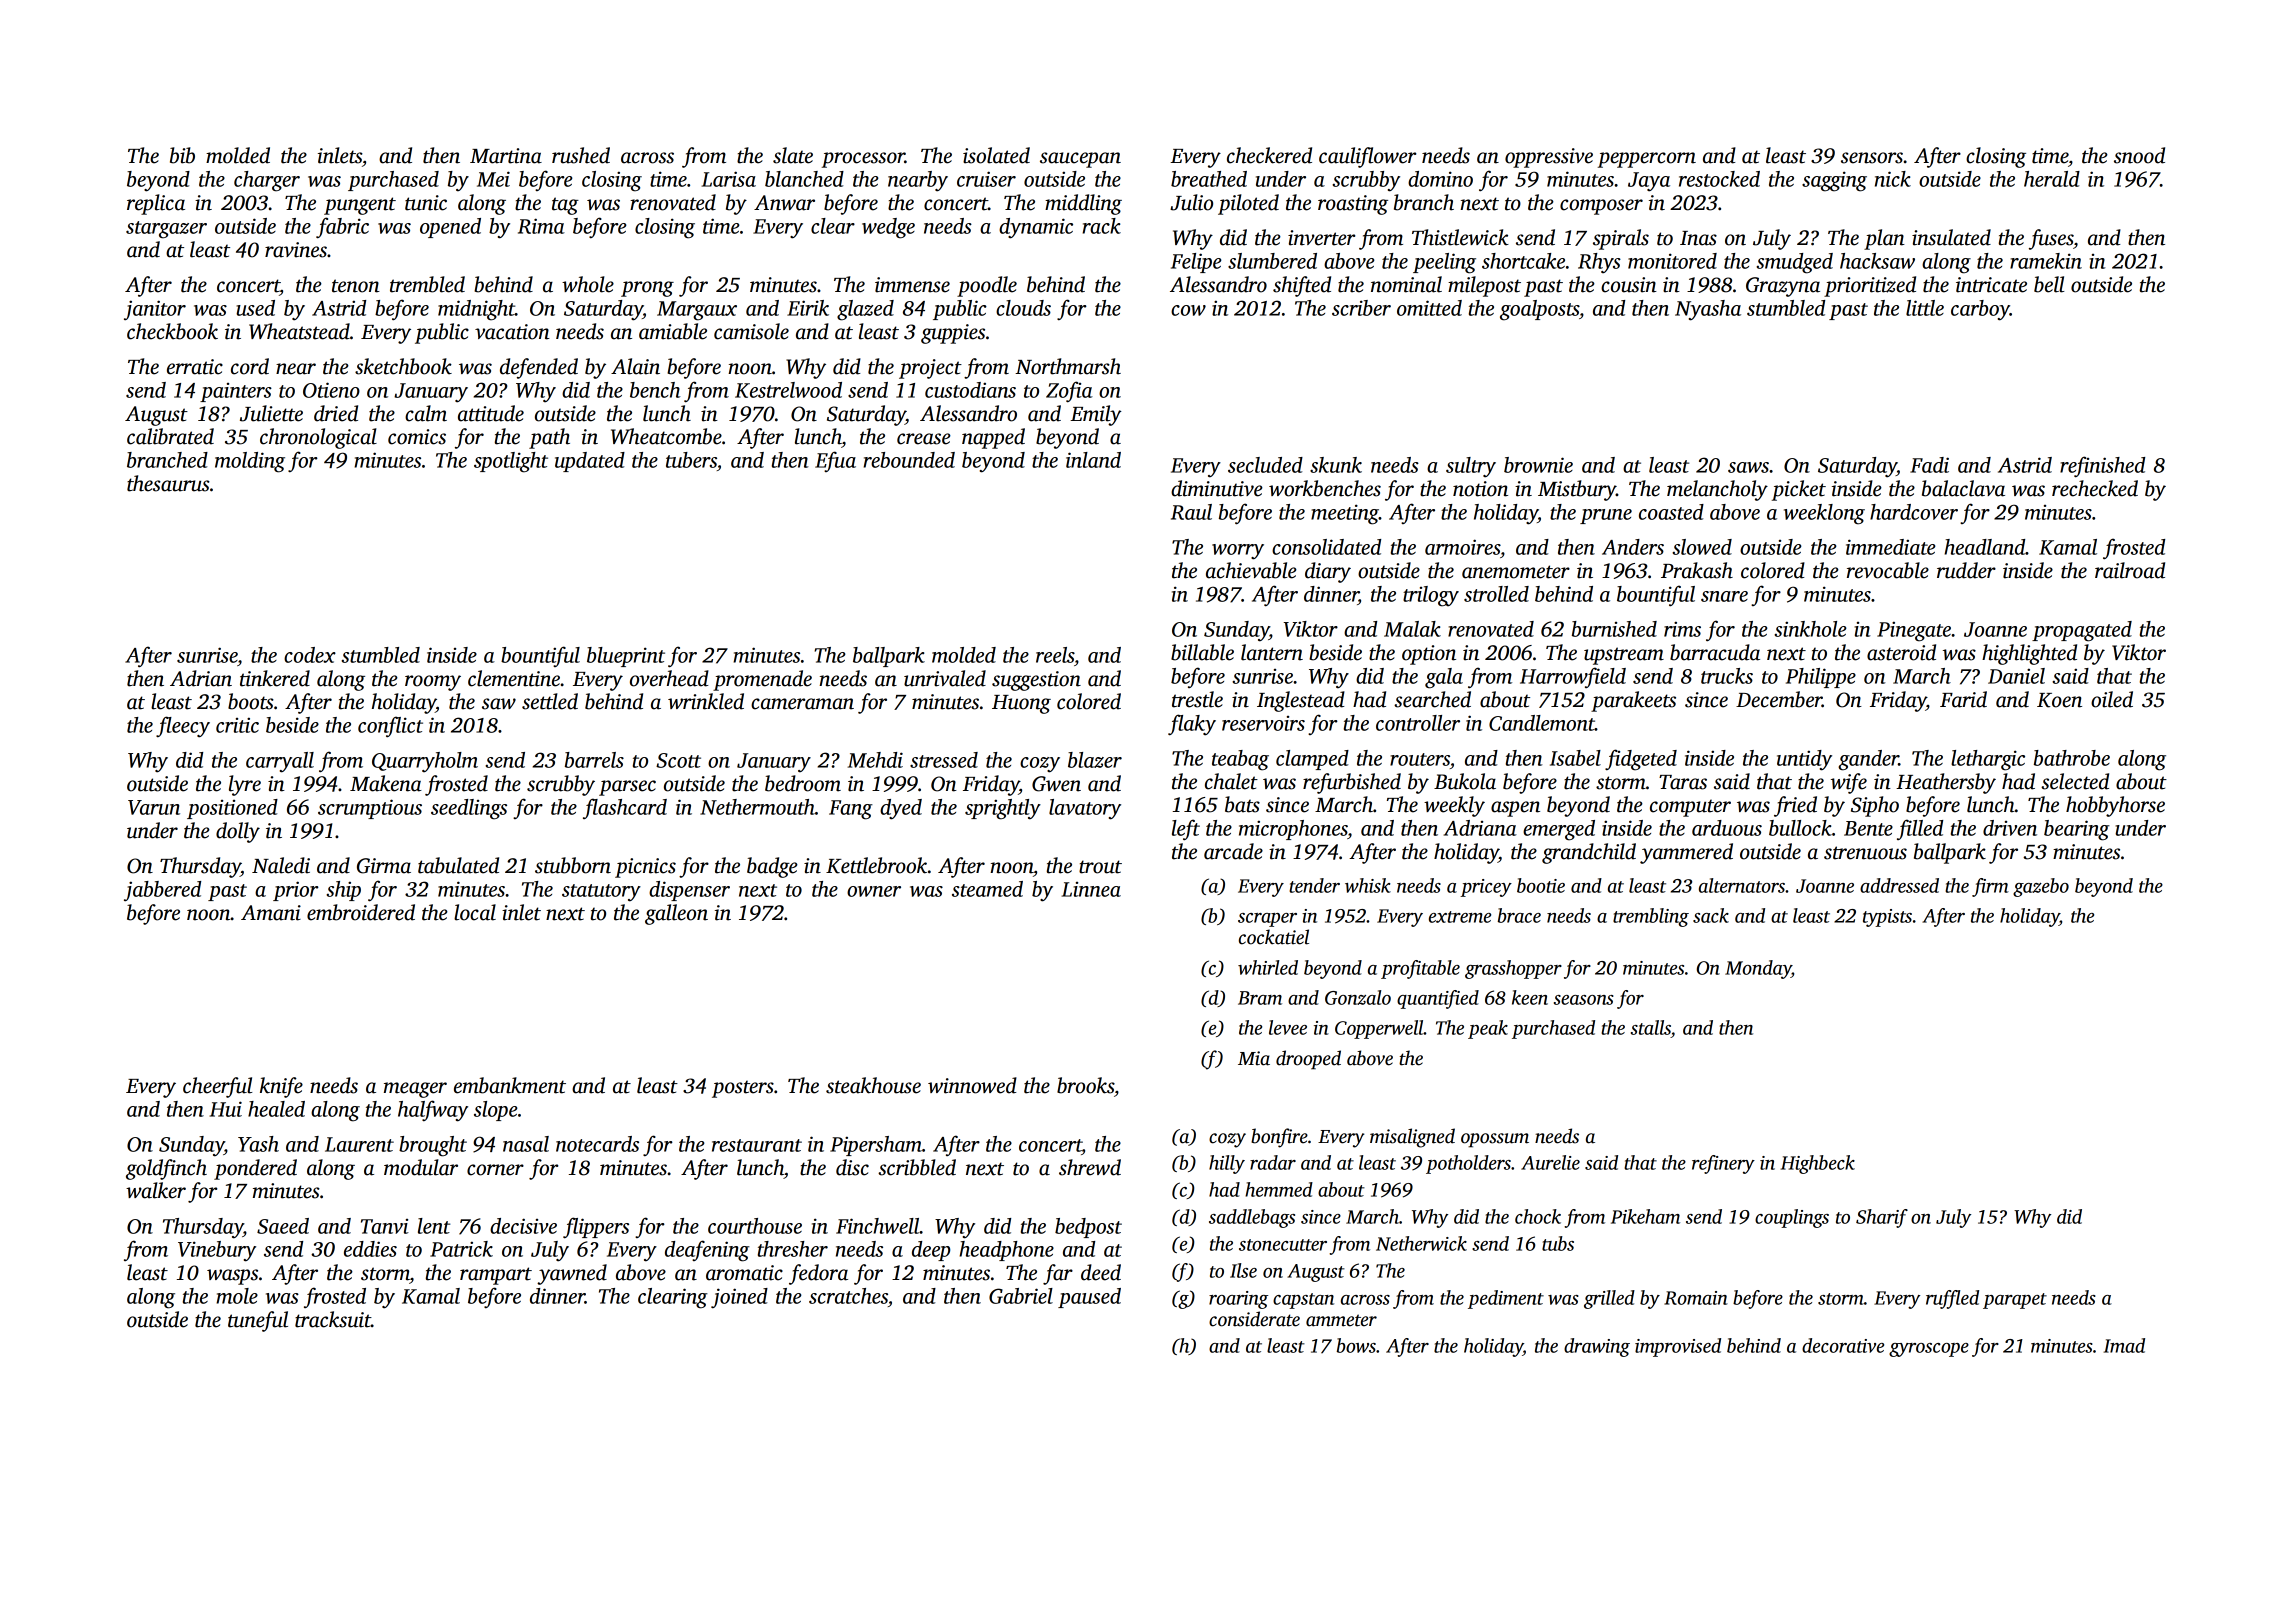  Describe the element at coordinates (1269, 155) in the screenshot. I see `checkered` at that location.
